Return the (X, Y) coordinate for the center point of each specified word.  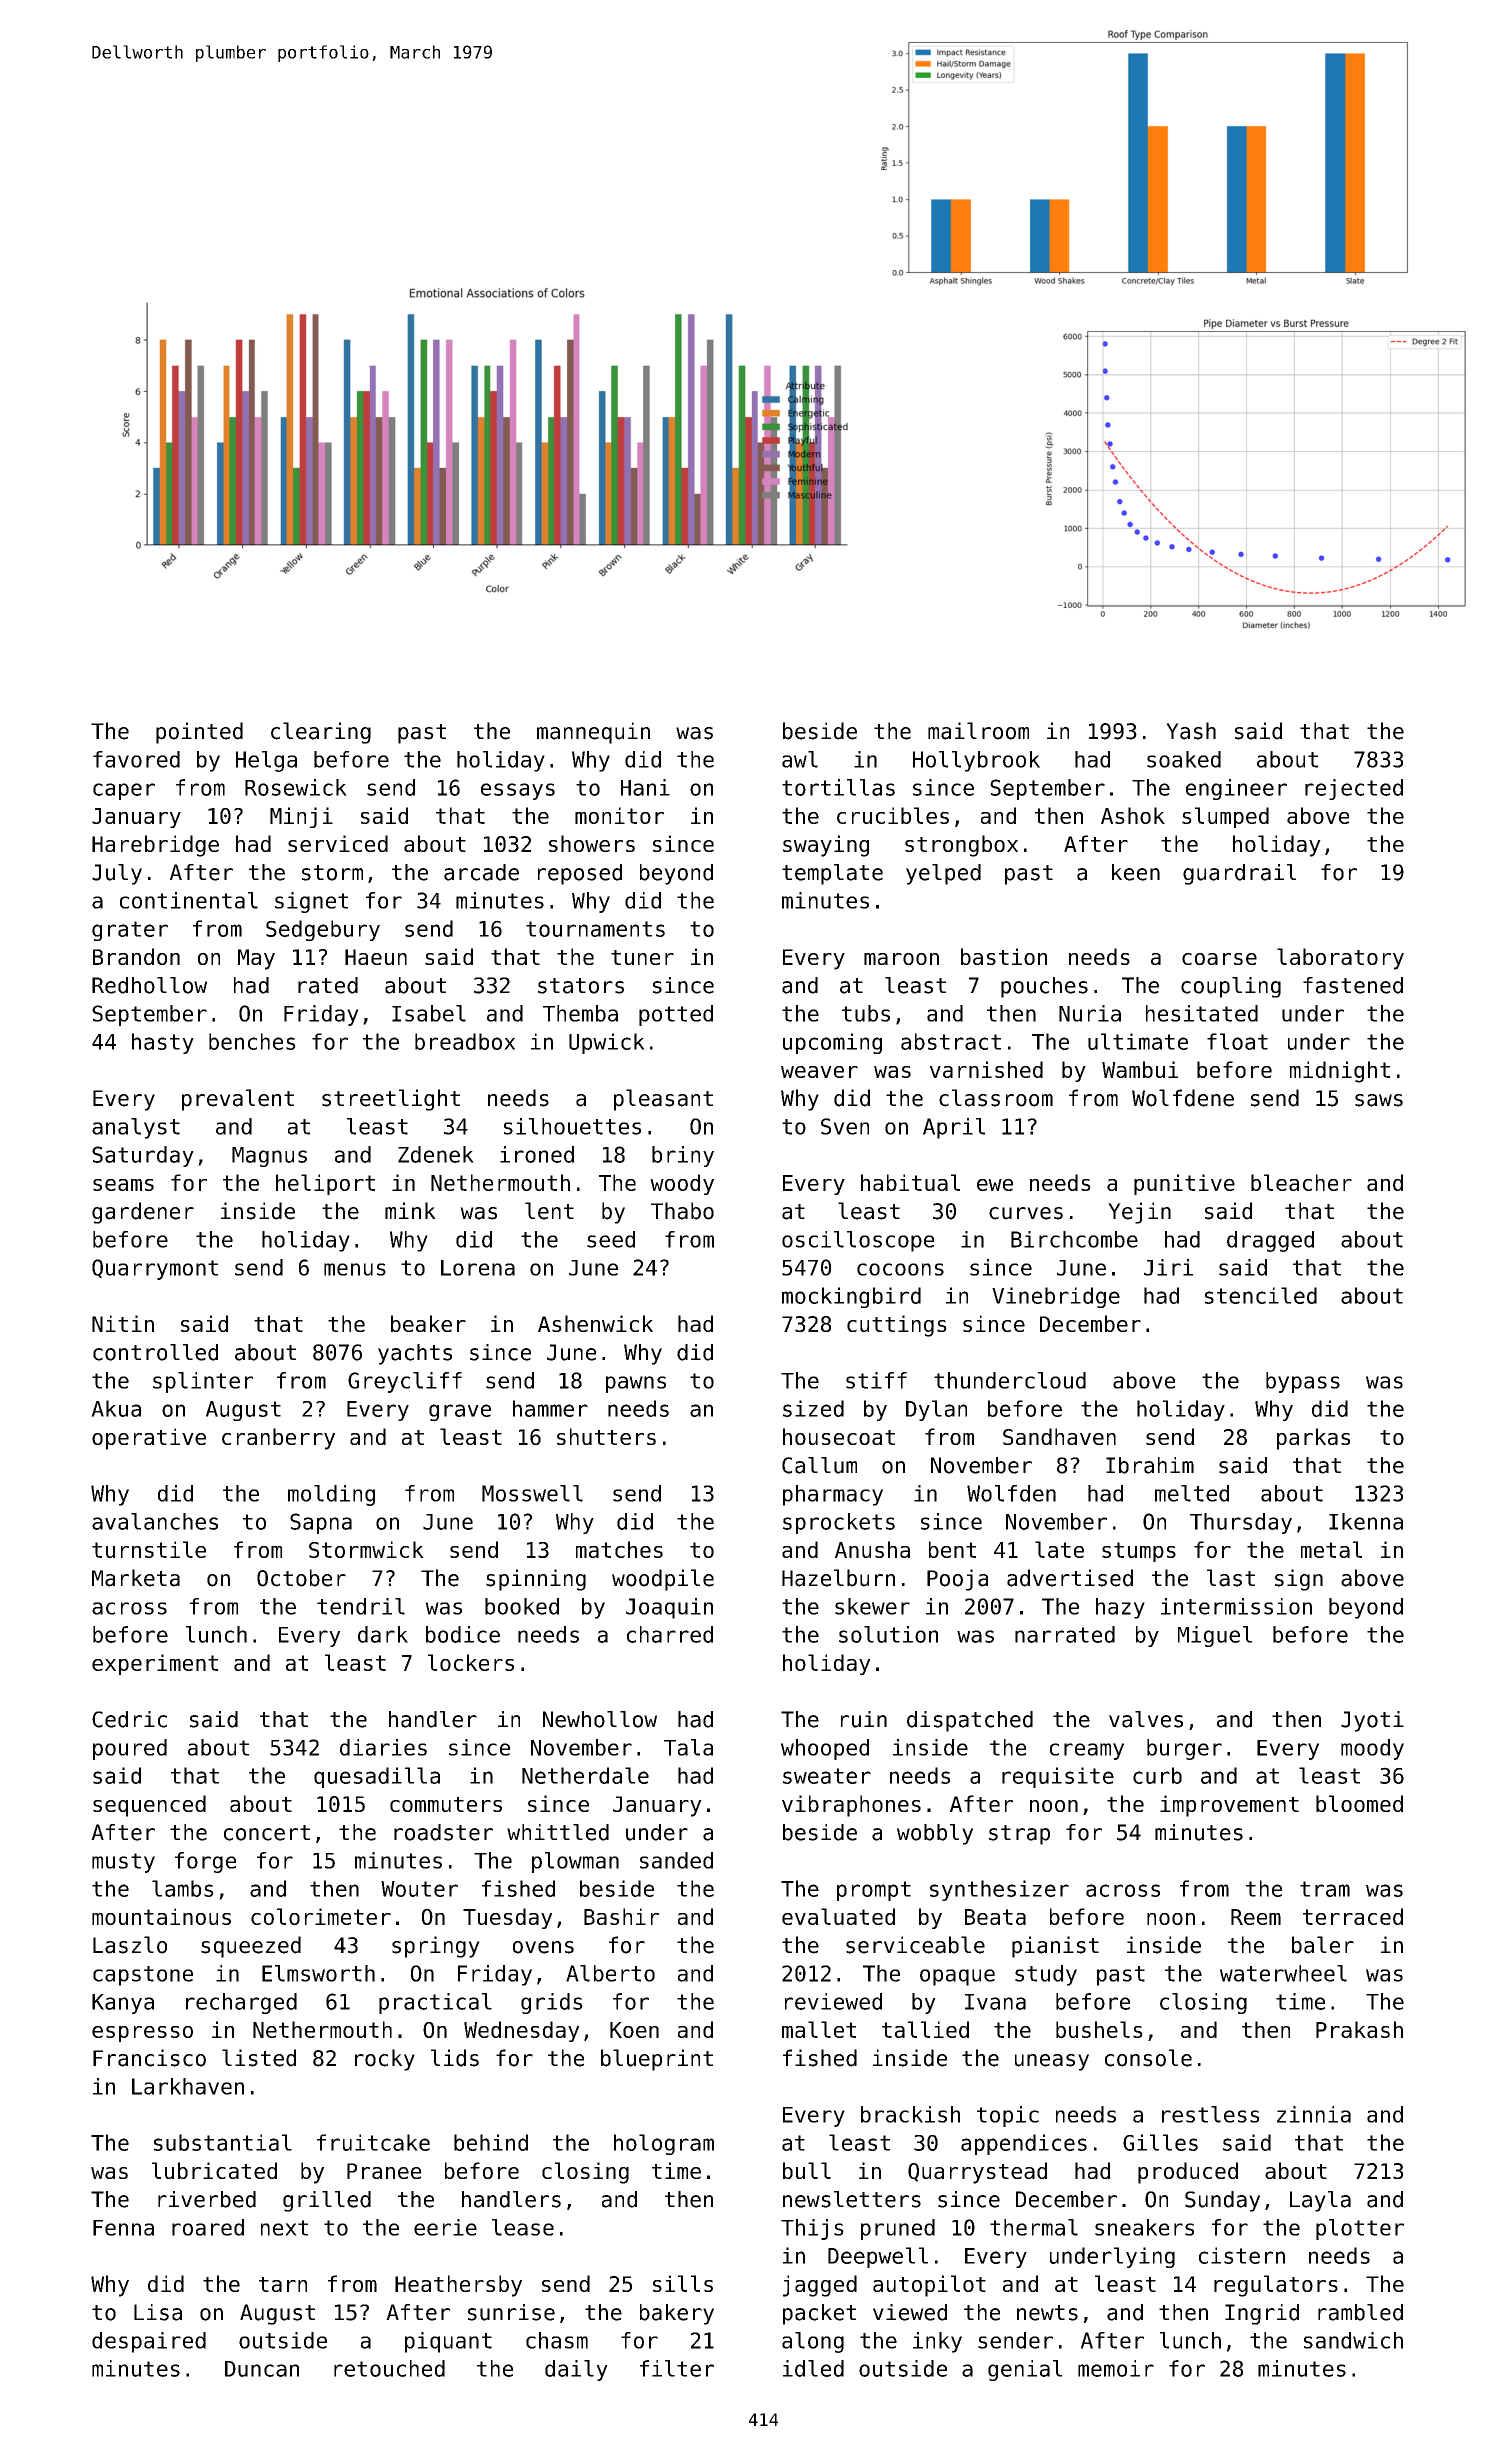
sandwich (1353, 2340)
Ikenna (1366, 1521)
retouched (389, 2368)
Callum (819, 1465)
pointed (199, 733)
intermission (1236, 1606)
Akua (116, 1408)
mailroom (978, 731)
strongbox (961, 846)
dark (383, 1634)
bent (952, 1549)
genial (1025, 2370)
